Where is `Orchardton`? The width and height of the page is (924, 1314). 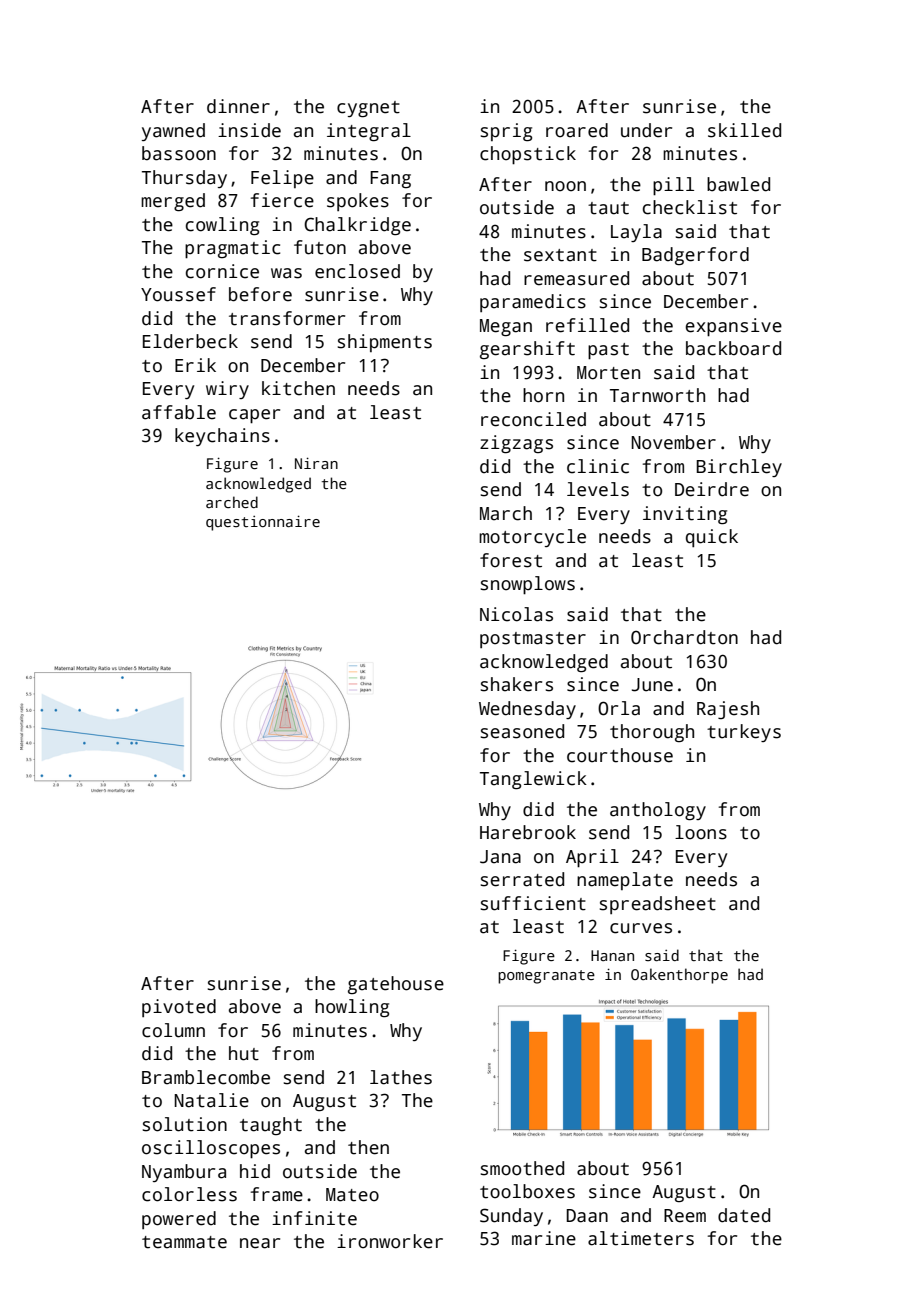
Orchardton is located at coordinates (684, 637).
